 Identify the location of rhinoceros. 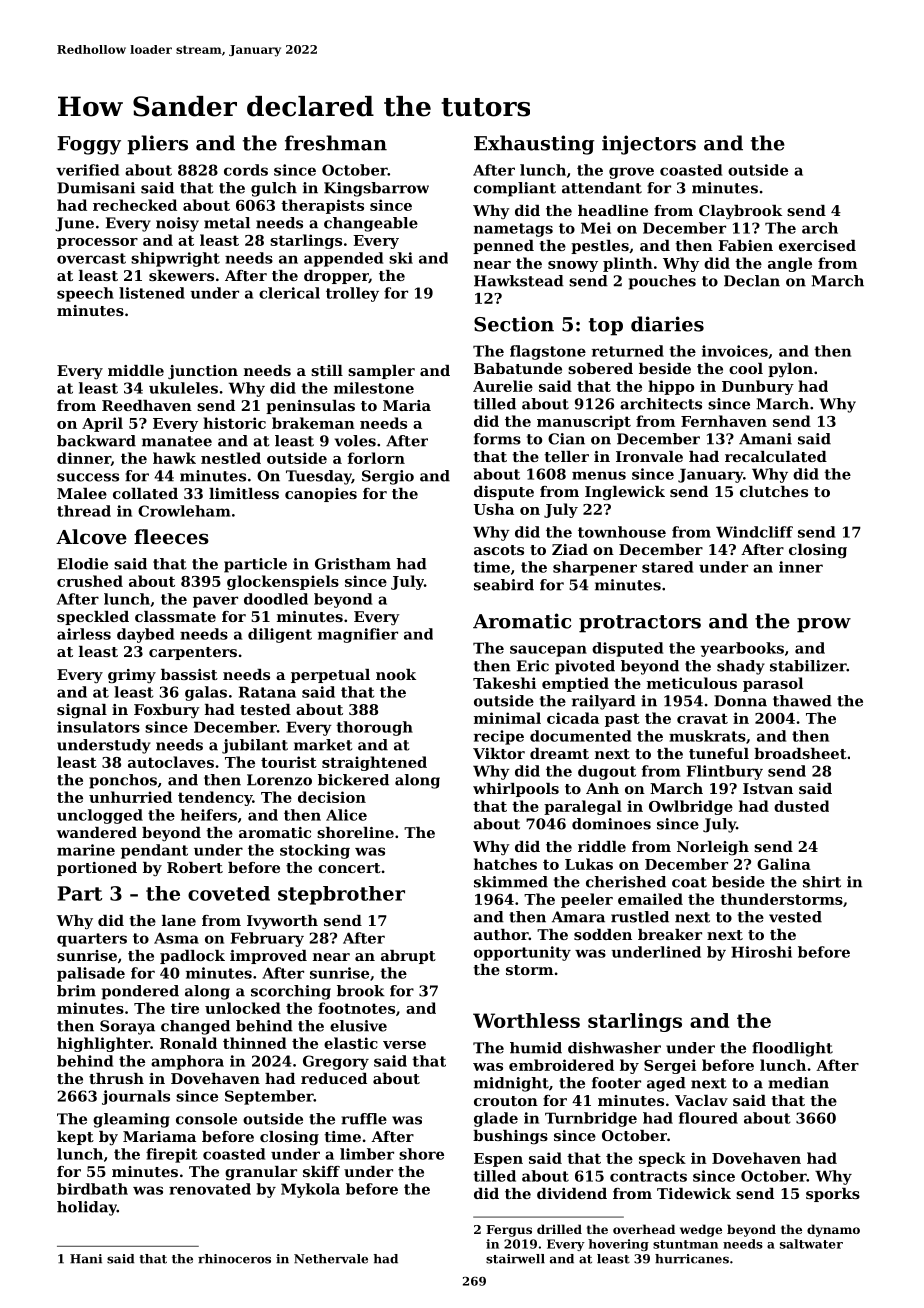
(234, 1259).
